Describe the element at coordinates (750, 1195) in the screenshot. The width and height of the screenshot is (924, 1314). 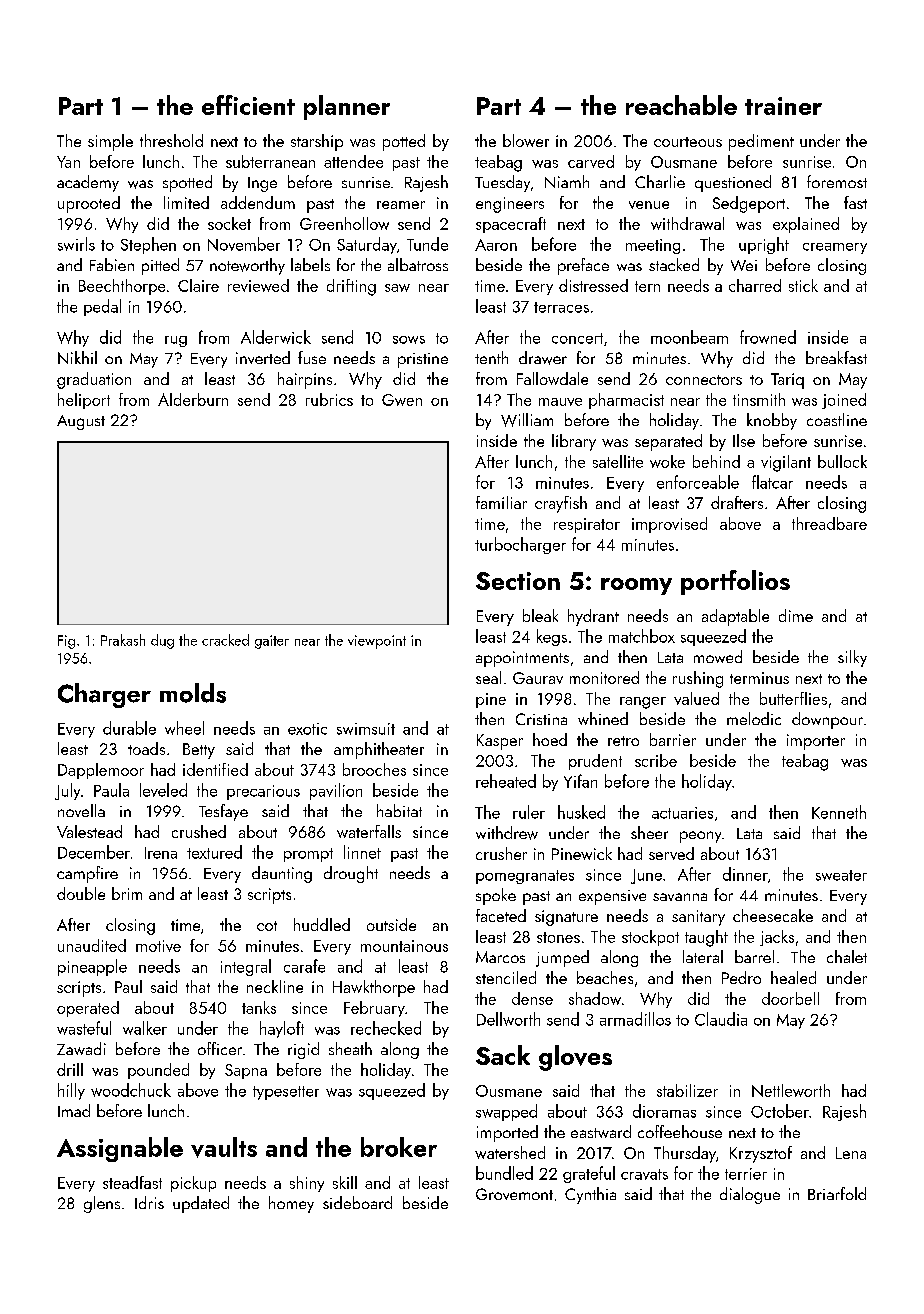
I see `dialogue` at that location.
